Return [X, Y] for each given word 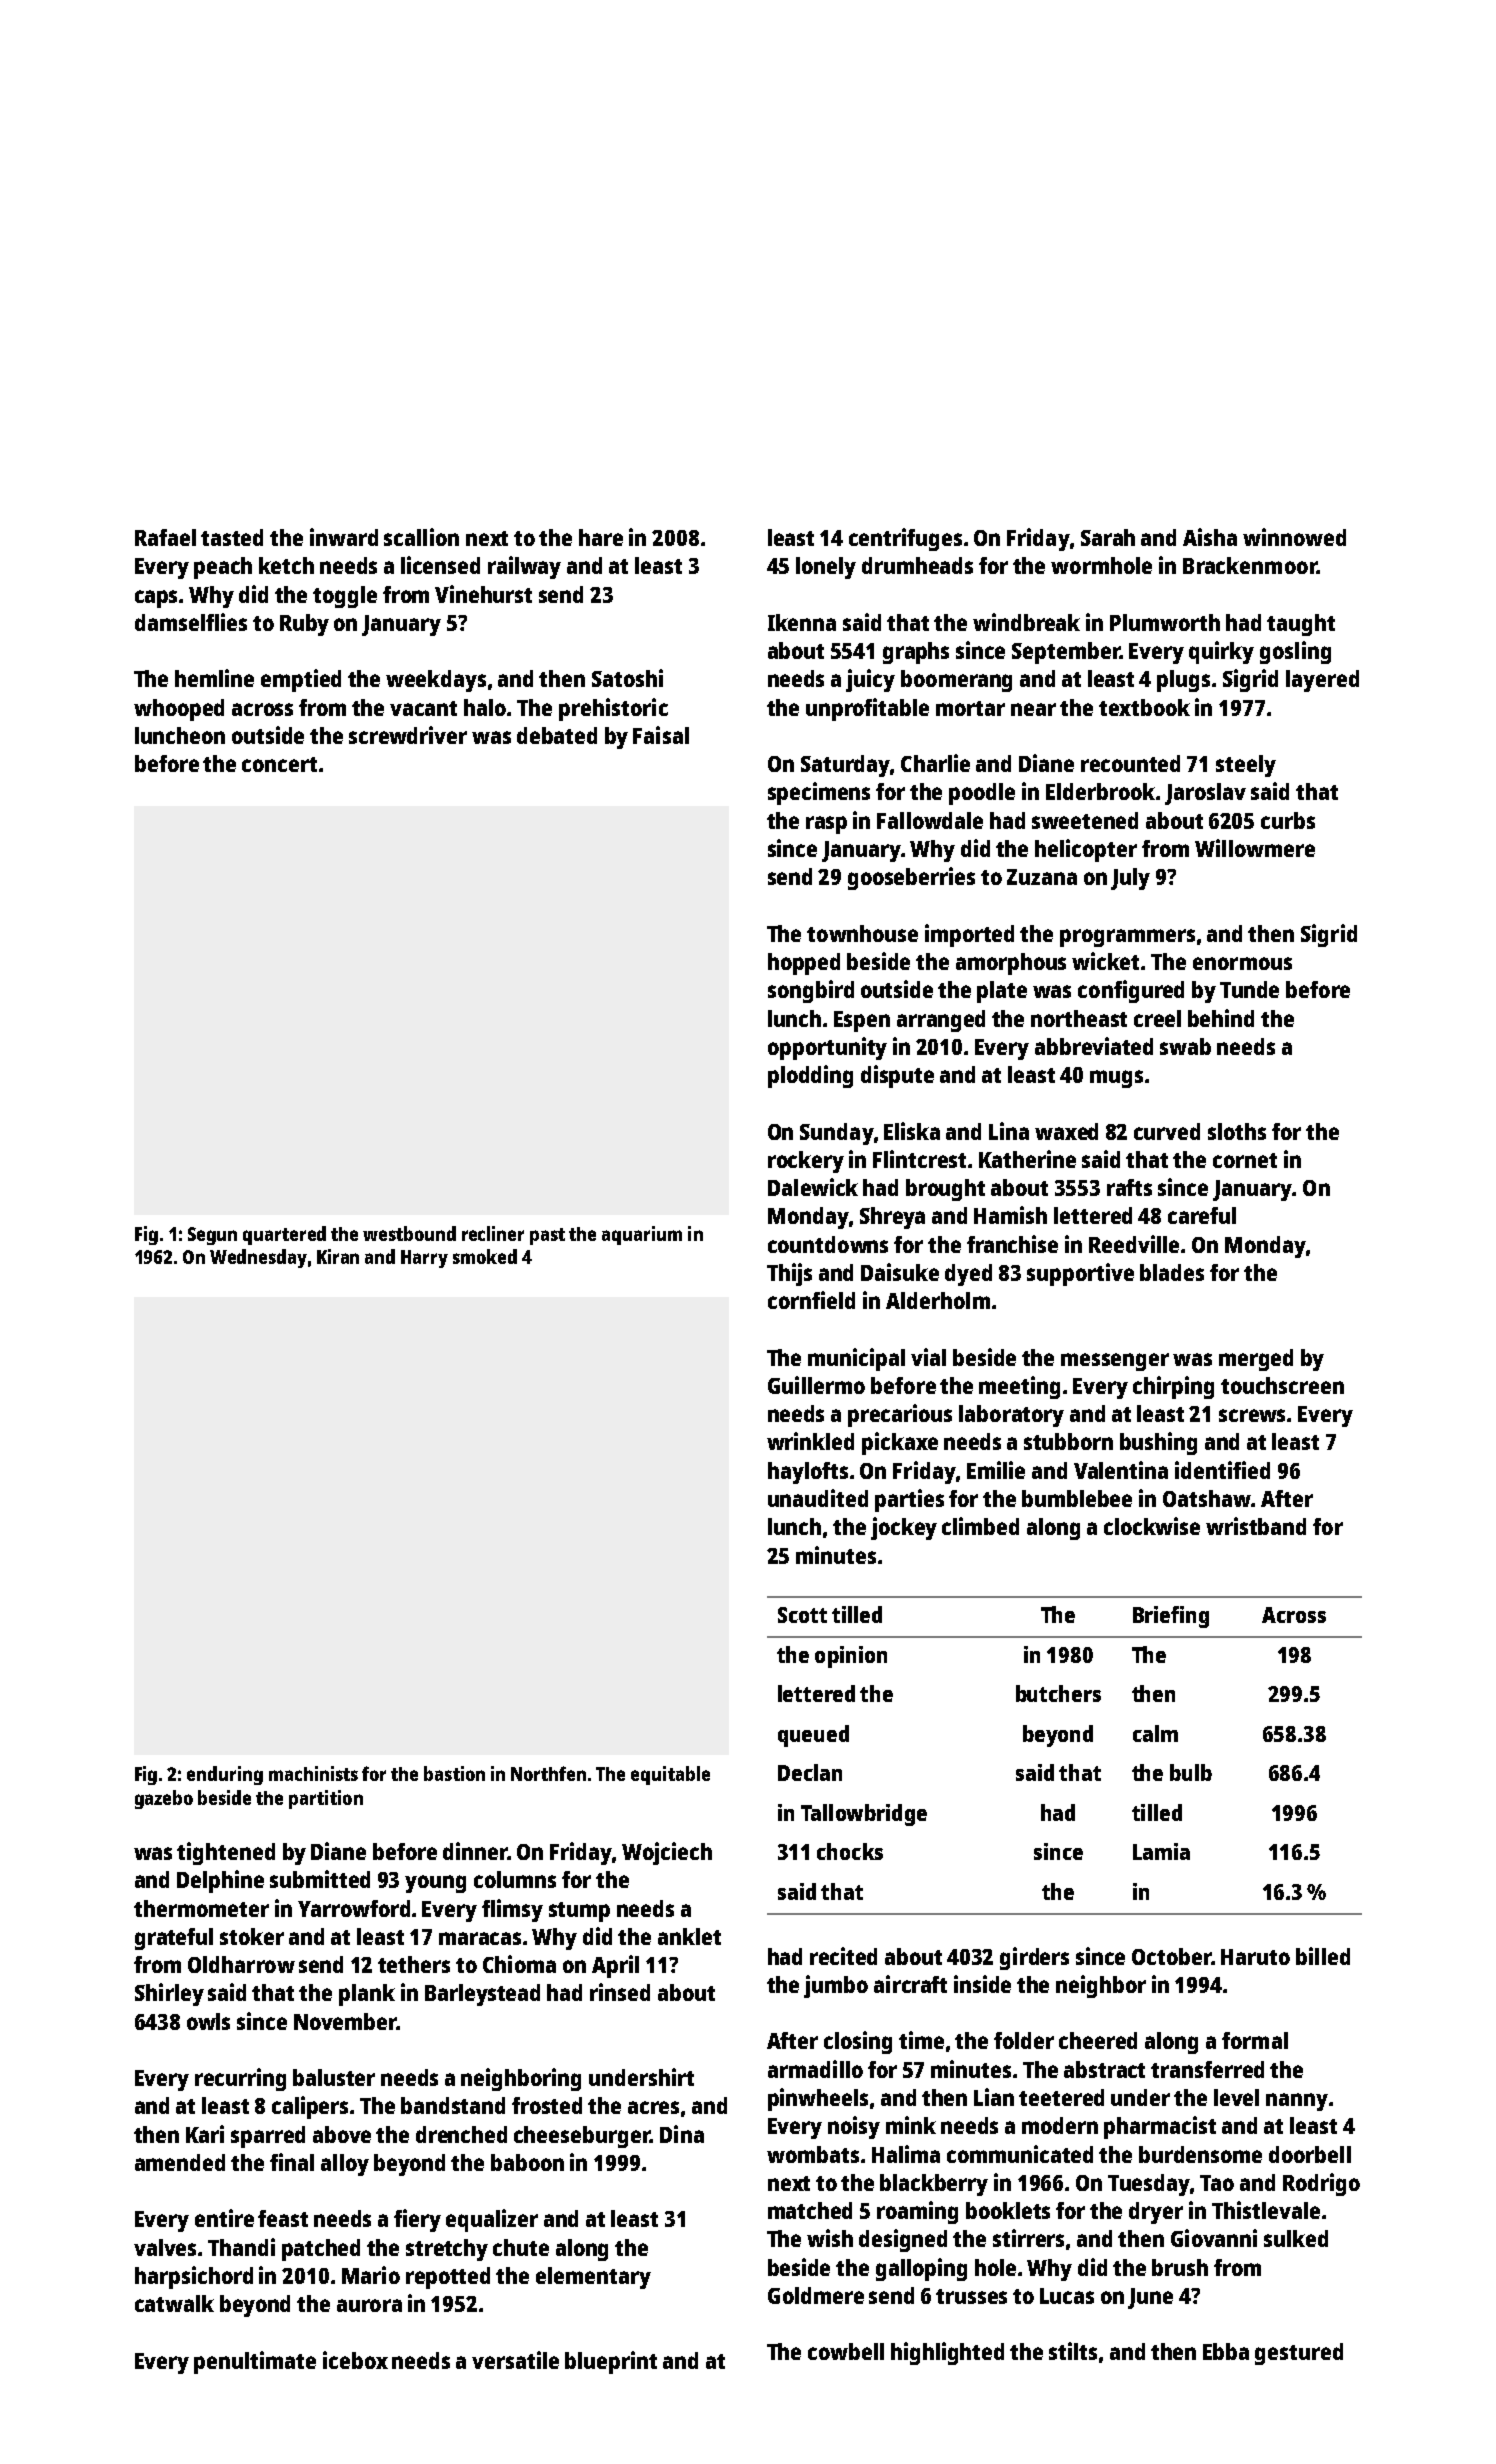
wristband [1256, 1526]
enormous [1242, 963]
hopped [804, 964]
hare [601, 537]
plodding [810, 1076]
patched [321, 2250]
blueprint [611, 2362]
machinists [313, 1773]
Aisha [1210, 537]
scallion [421, 537]
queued [813, 1736]
